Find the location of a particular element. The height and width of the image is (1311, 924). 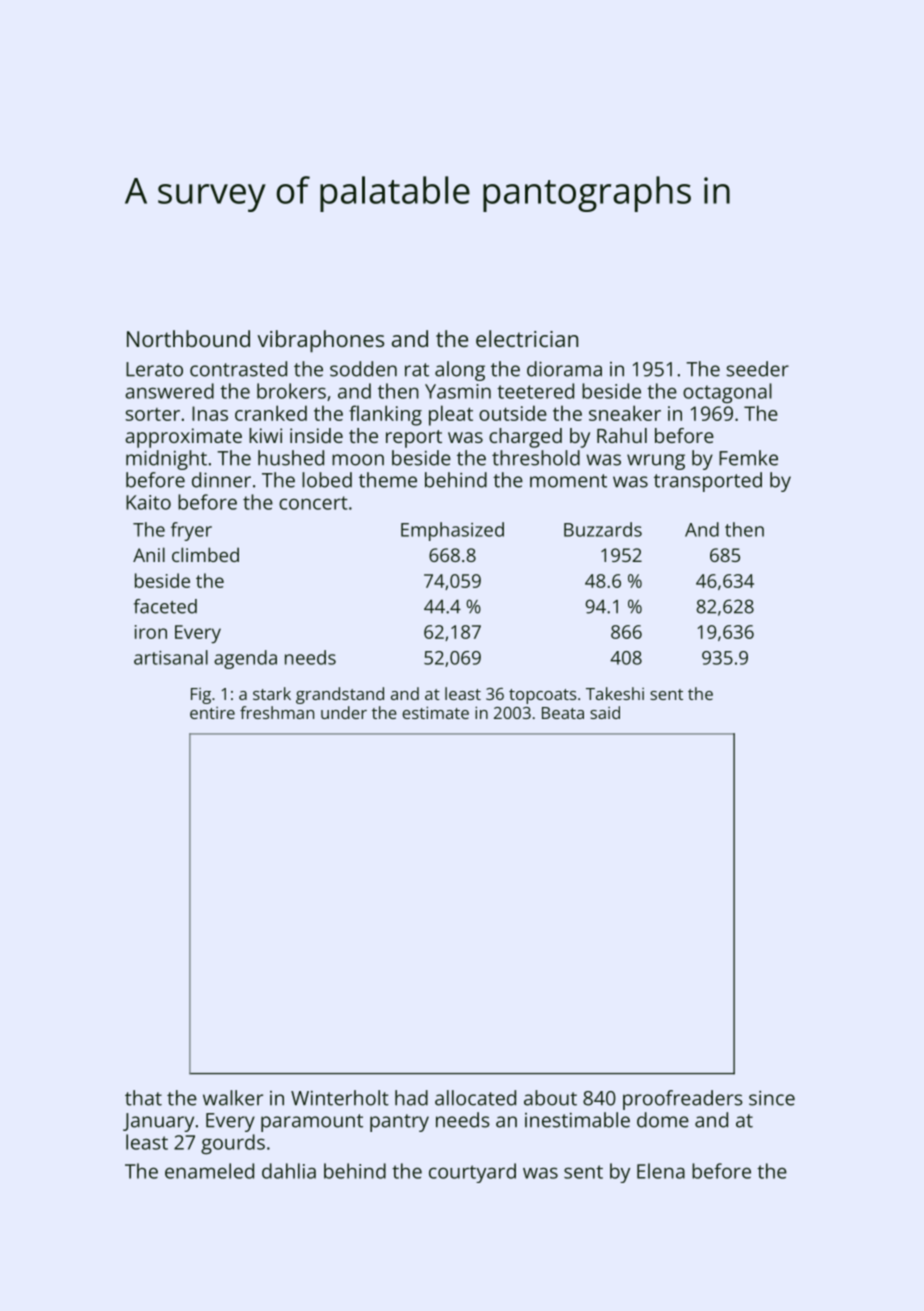

Elena is located at coordinates (661, 1171).
